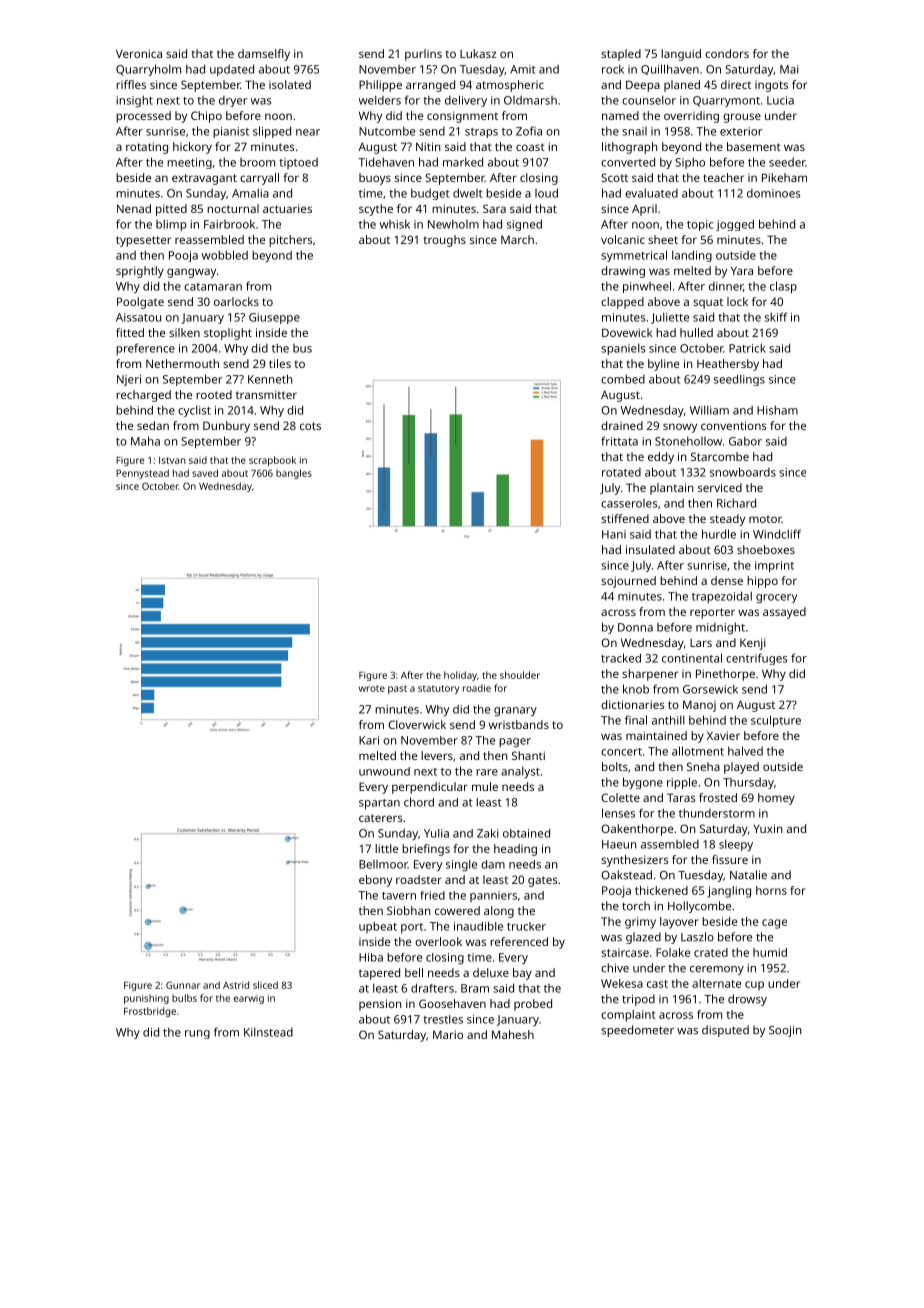 This screenshot has height=1308, width=924. What do you see at coordinates (773, 193) in the screenshot?
I see `dominoes` at bounding box center [773, 193].
